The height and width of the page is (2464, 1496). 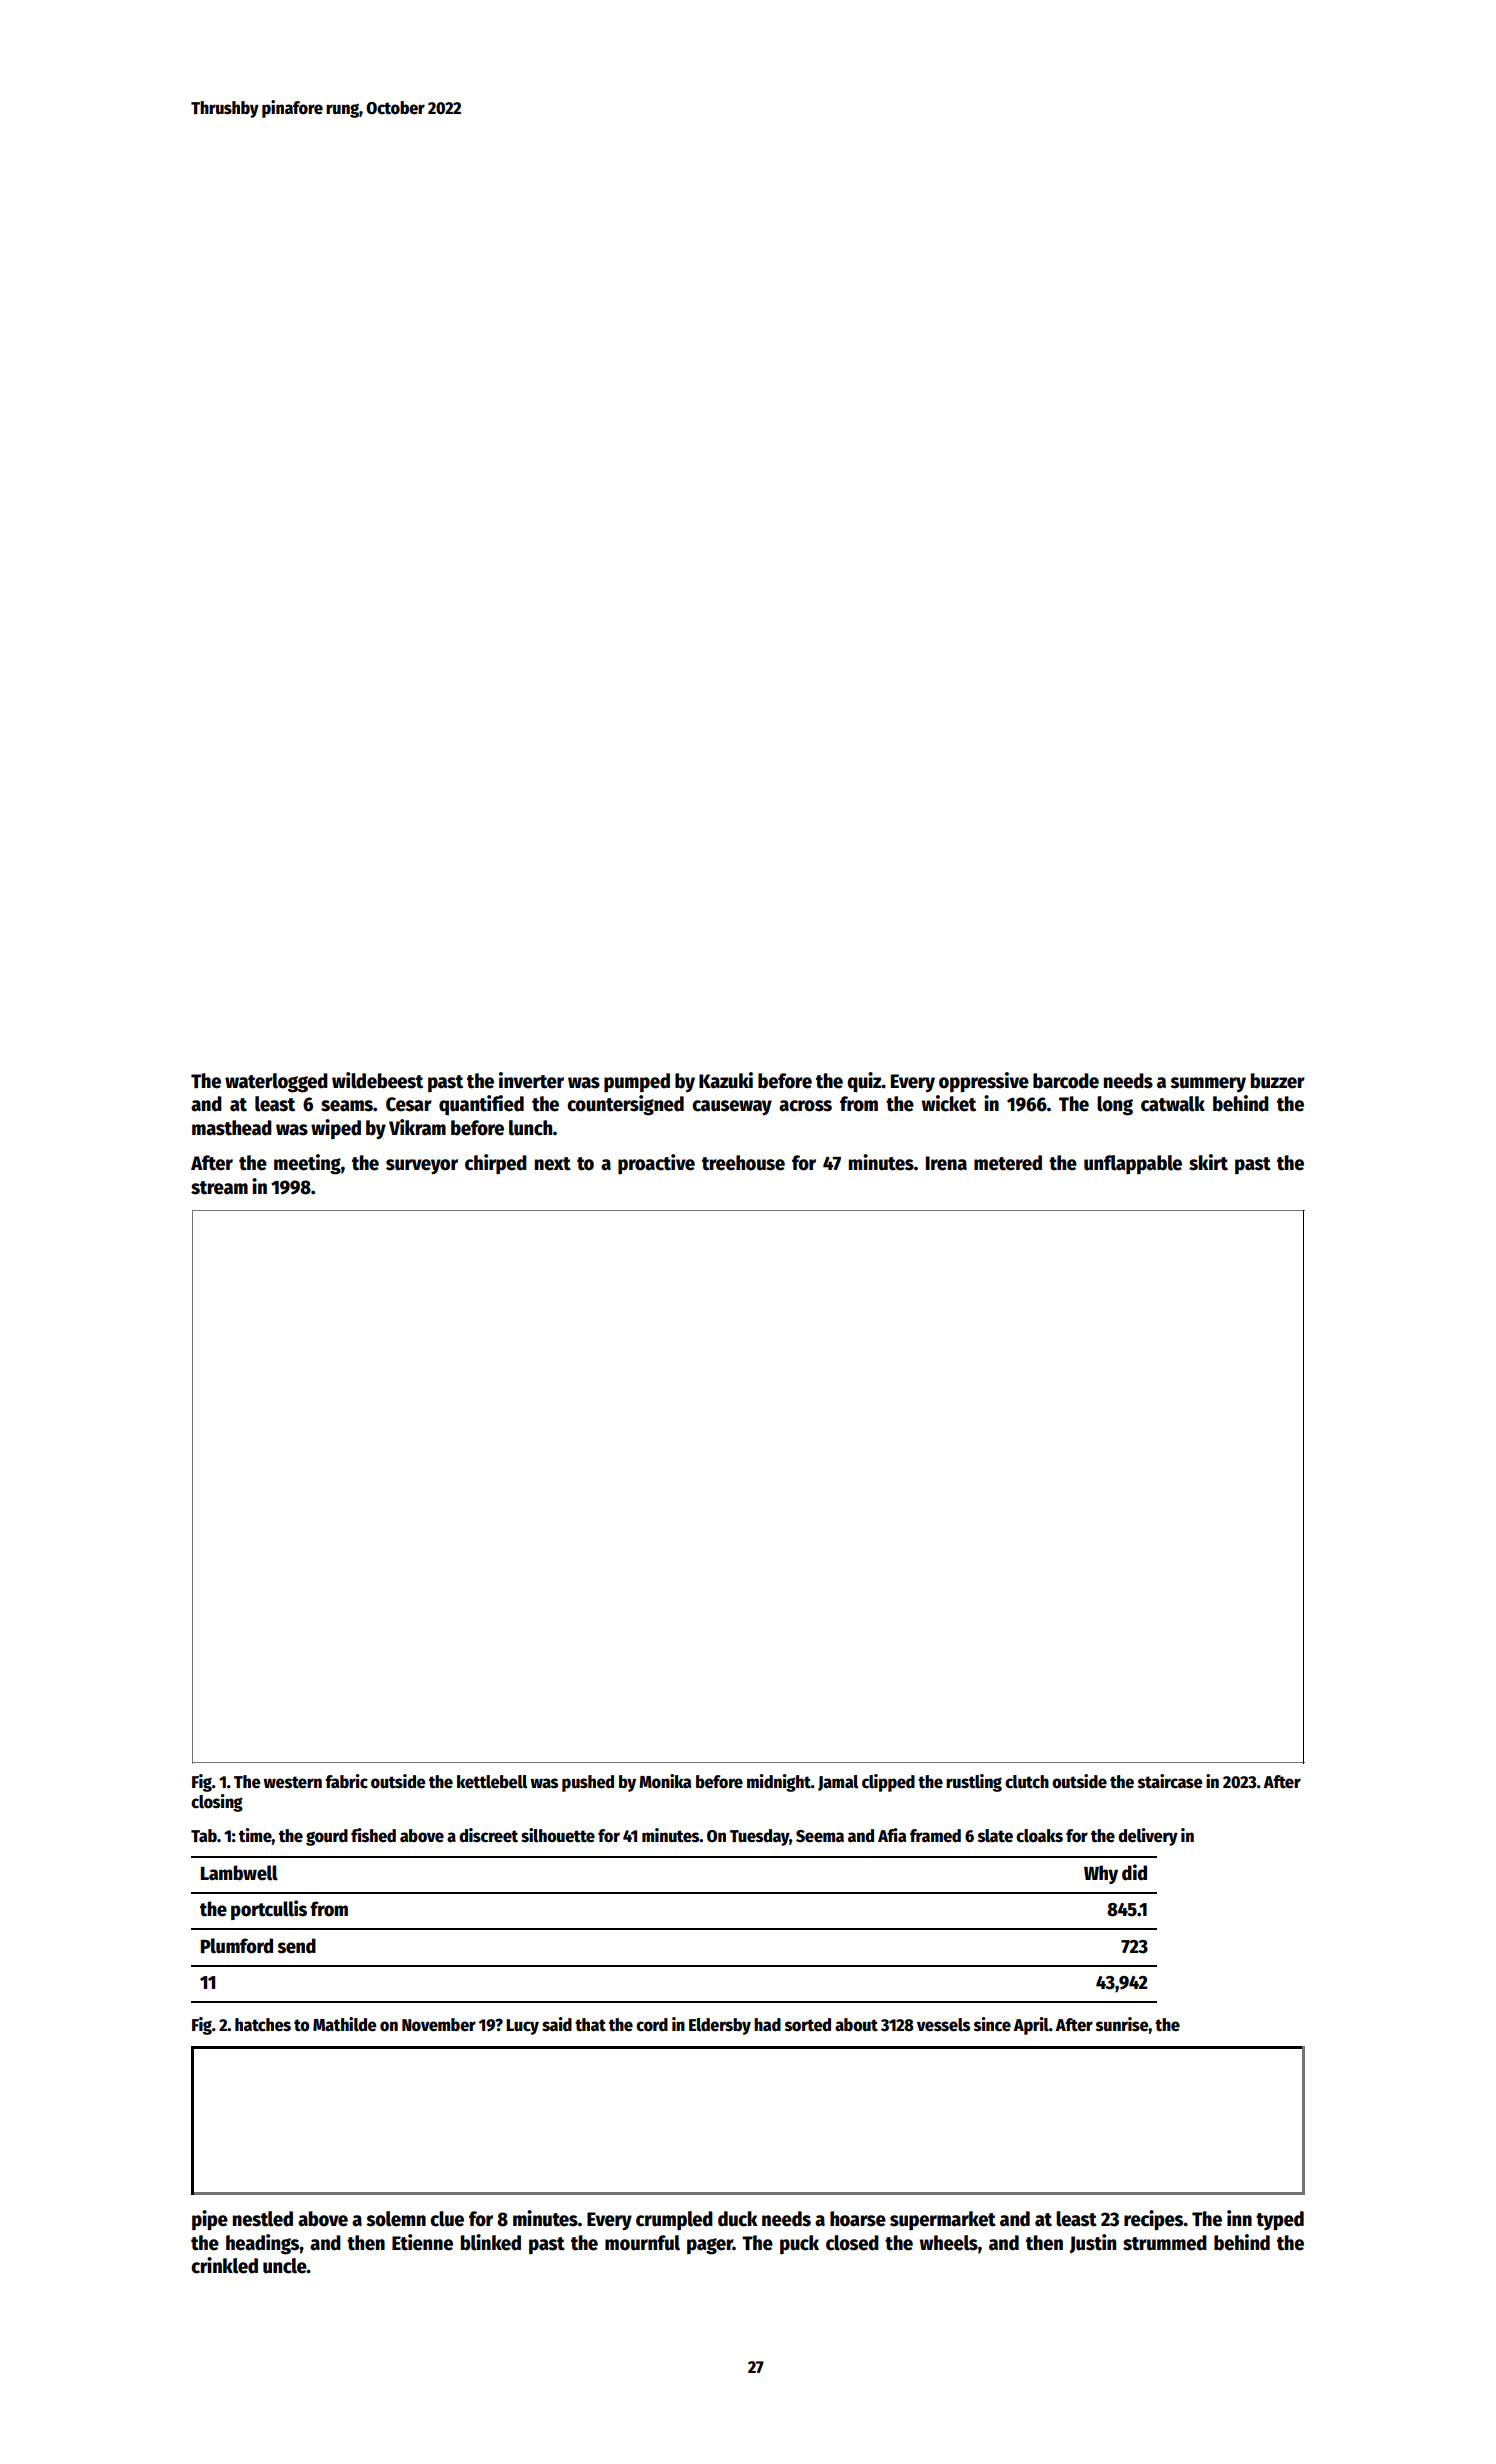 What do you see at coordinates (292, 1782) in the page?
I see `western` at bounding box center [292, 1782].
